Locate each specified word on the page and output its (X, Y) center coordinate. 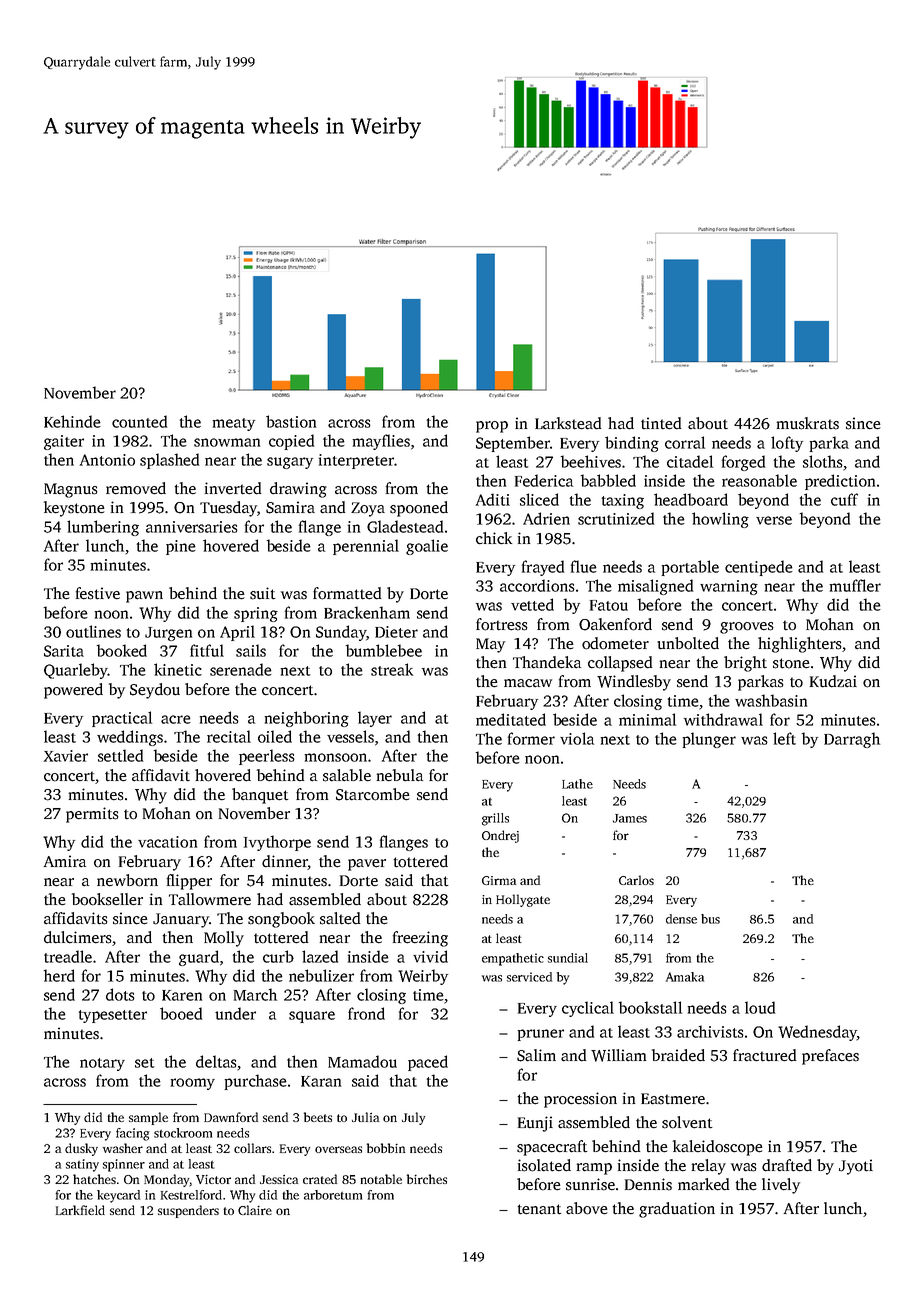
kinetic (178, 669)
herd (59, 975)
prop (492, 427)
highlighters (800, 645)
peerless (267, 757)
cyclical (588, 1009)
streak (392, 669)
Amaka (685, 977)
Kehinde (72, 421)
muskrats (808, 423)
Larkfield (80, 1210)
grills (495, 819)
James (630, 818)
